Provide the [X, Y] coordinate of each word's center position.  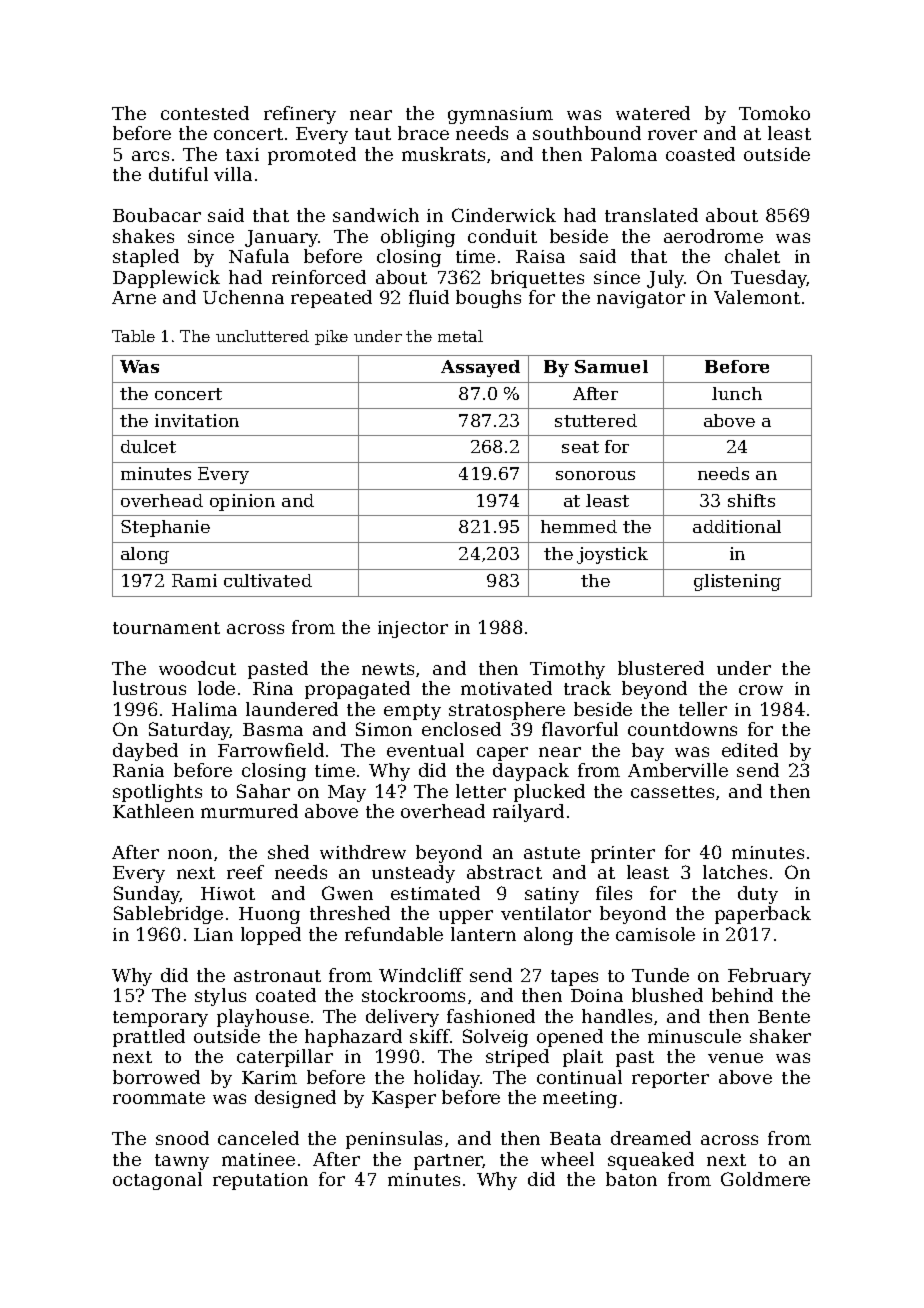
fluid [429, 297]
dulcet [148, 446]
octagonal [157, 1181]
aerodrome [713, 236]
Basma [273, 729]
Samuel [611, 366]
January [281, 238]
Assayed [480, 368]
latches [735, 872]
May [347, 793]
